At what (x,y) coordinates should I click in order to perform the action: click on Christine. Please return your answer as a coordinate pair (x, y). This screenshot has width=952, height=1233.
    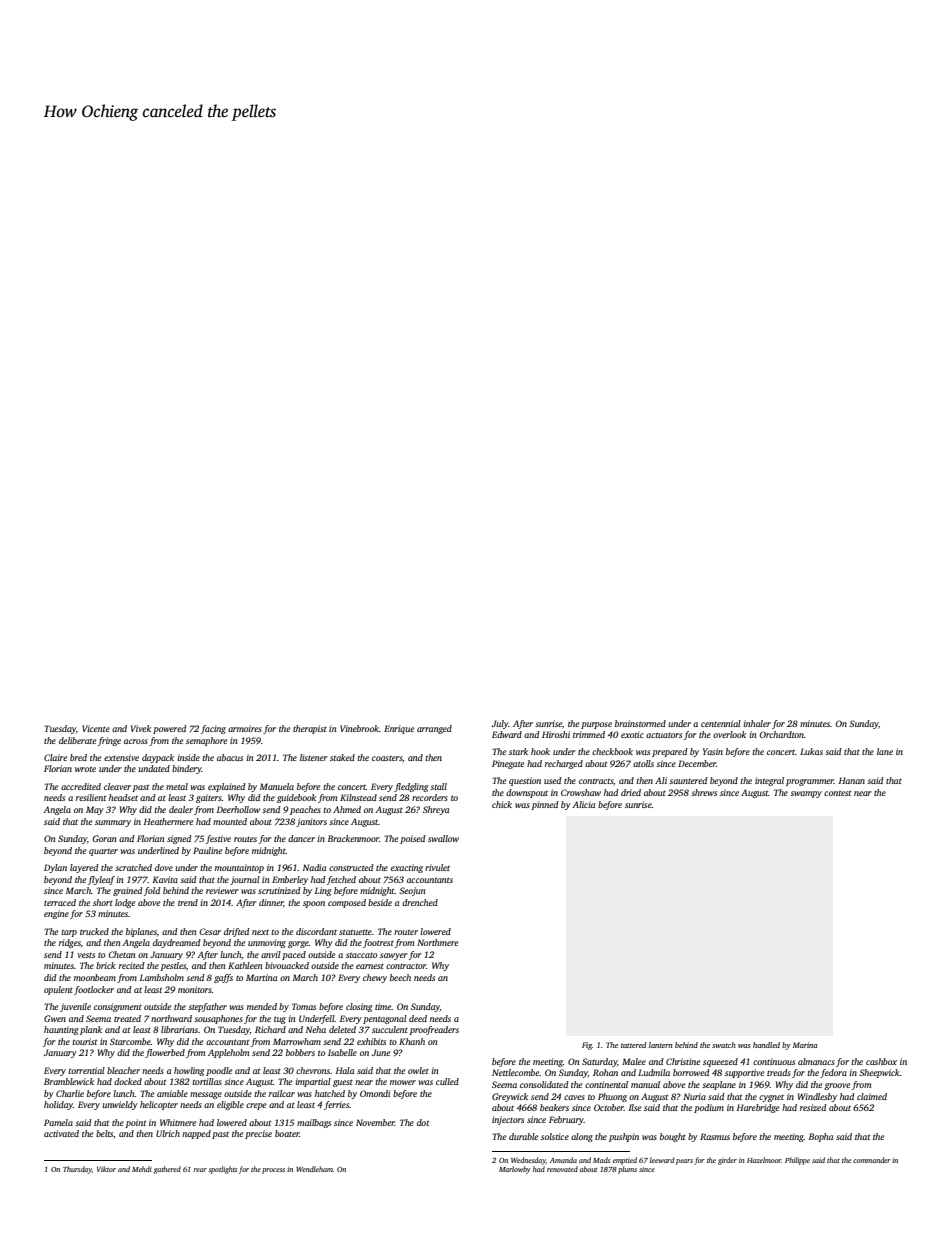
    Looking at the image, I should click on (683, 1061).
